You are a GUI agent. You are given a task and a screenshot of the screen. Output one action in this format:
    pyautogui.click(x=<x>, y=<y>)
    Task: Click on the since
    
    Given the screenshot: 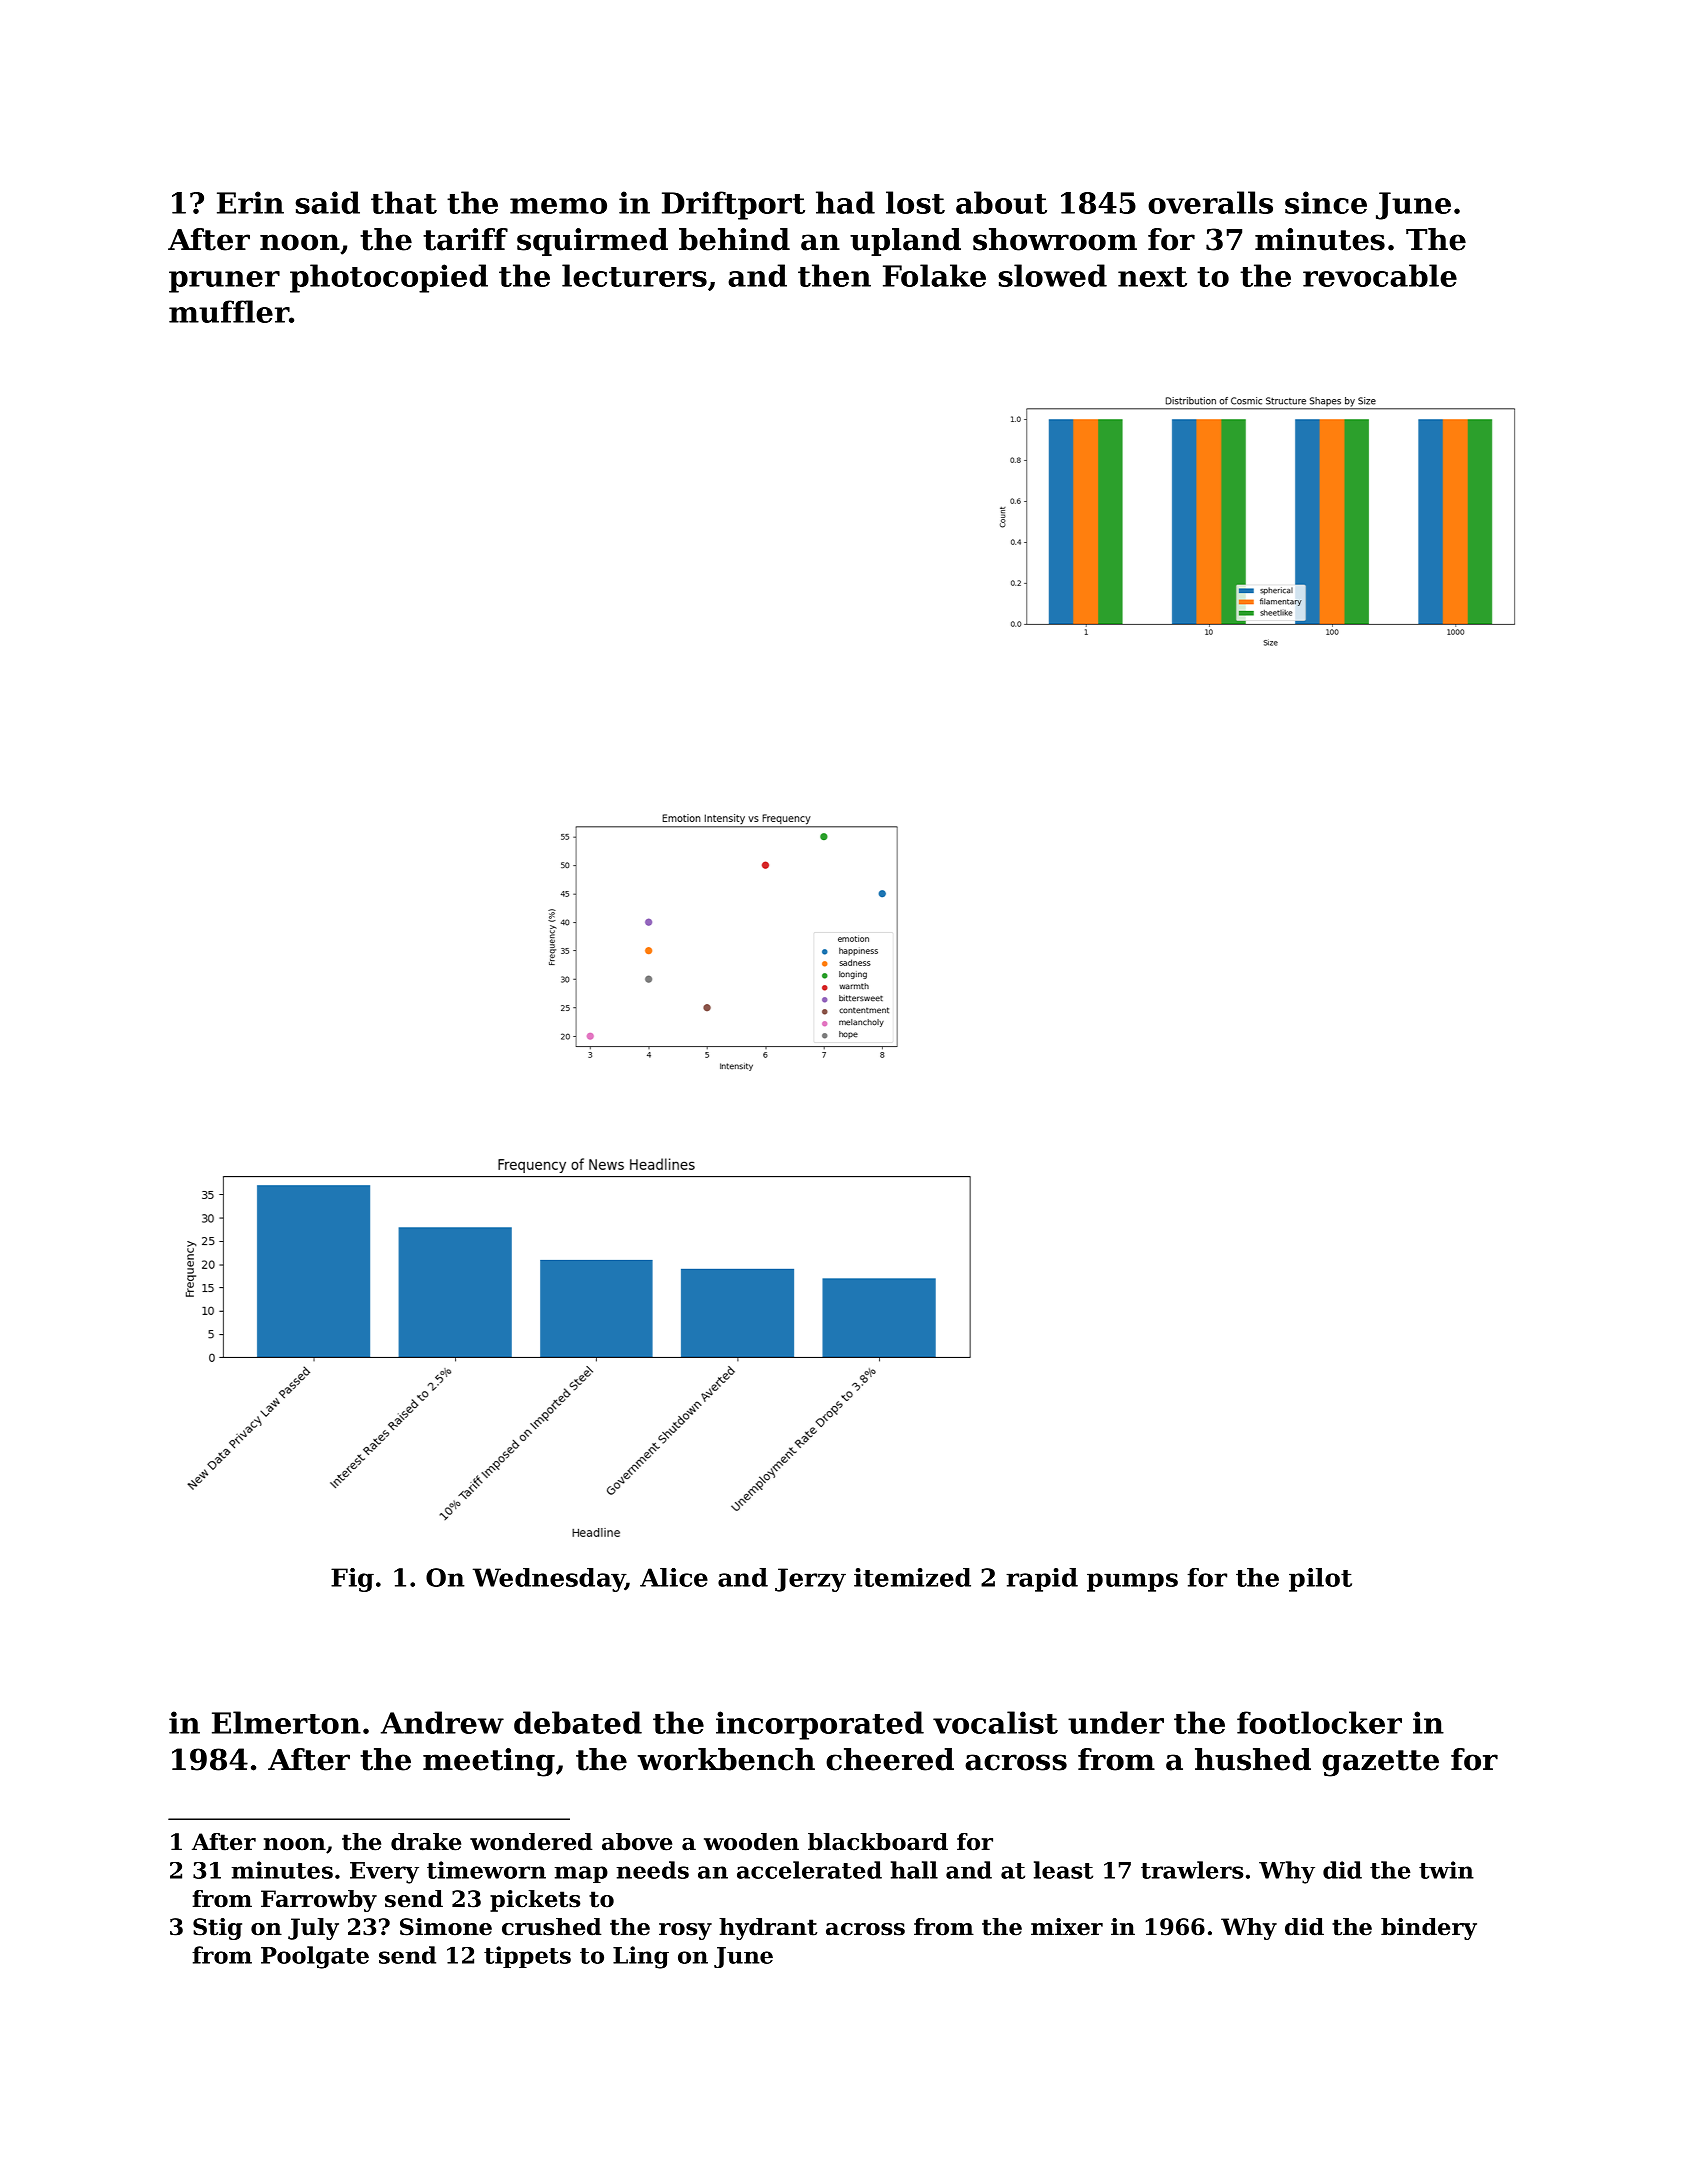 What is the action you would take?
    pyautogui.click(x=1326, y=202)
